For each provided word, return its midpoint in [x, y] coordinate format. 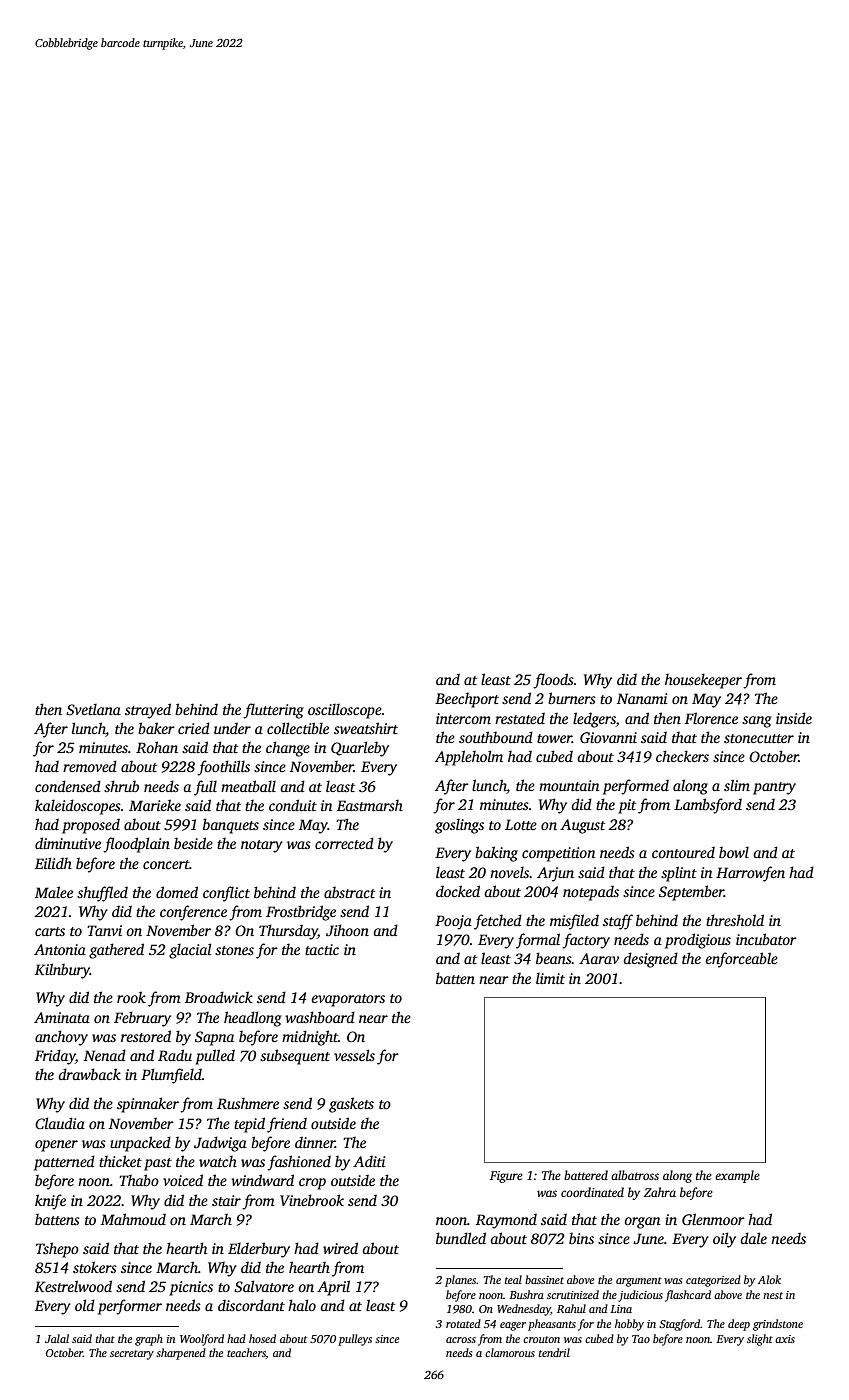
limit [550, 978]
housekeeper [703, 681]
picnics [191, 1288]
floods [553, 681]
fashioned [299, 1163]
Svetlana [93, 709]
